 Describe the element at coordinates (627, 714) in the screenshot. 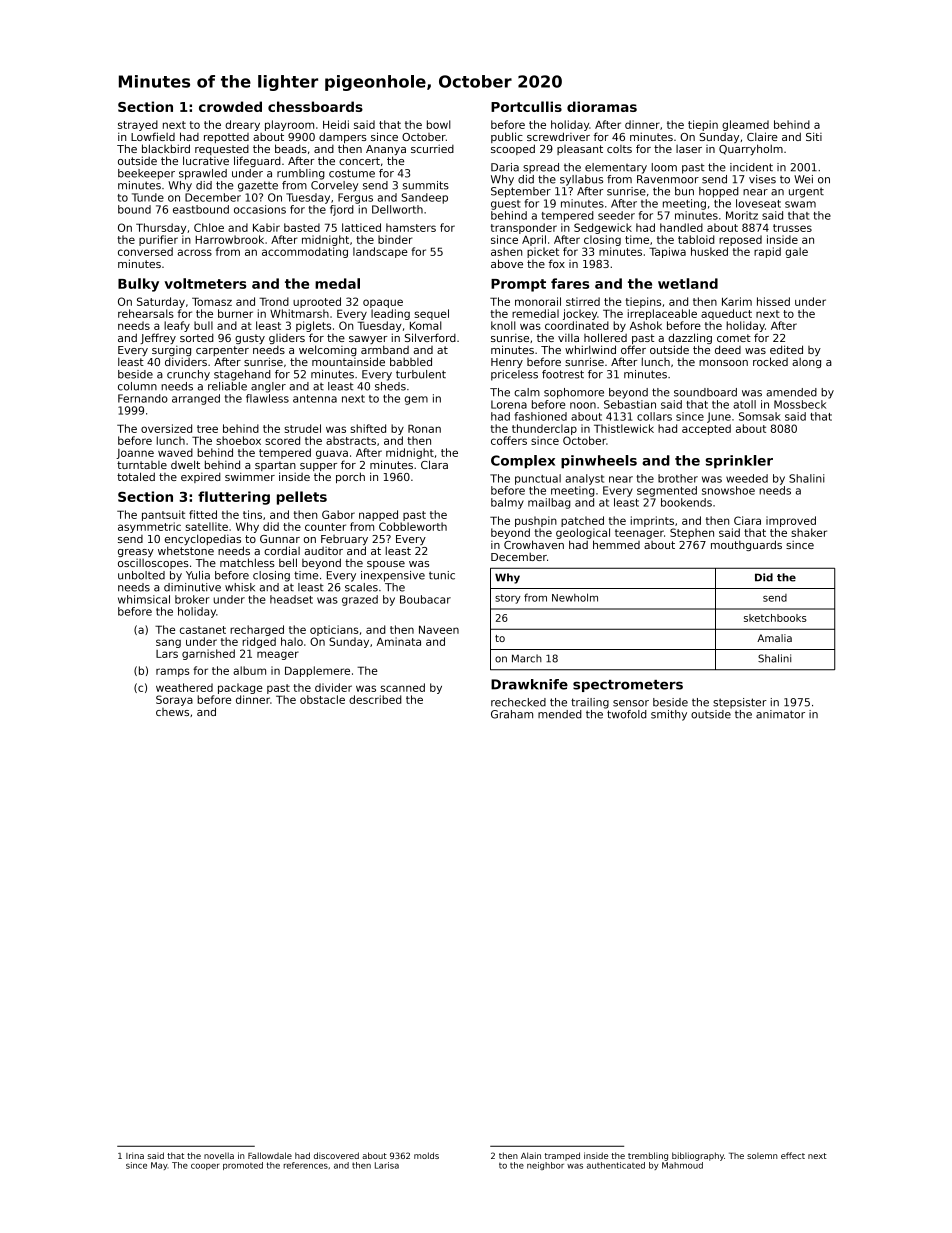

I see `twofold` at that location.
